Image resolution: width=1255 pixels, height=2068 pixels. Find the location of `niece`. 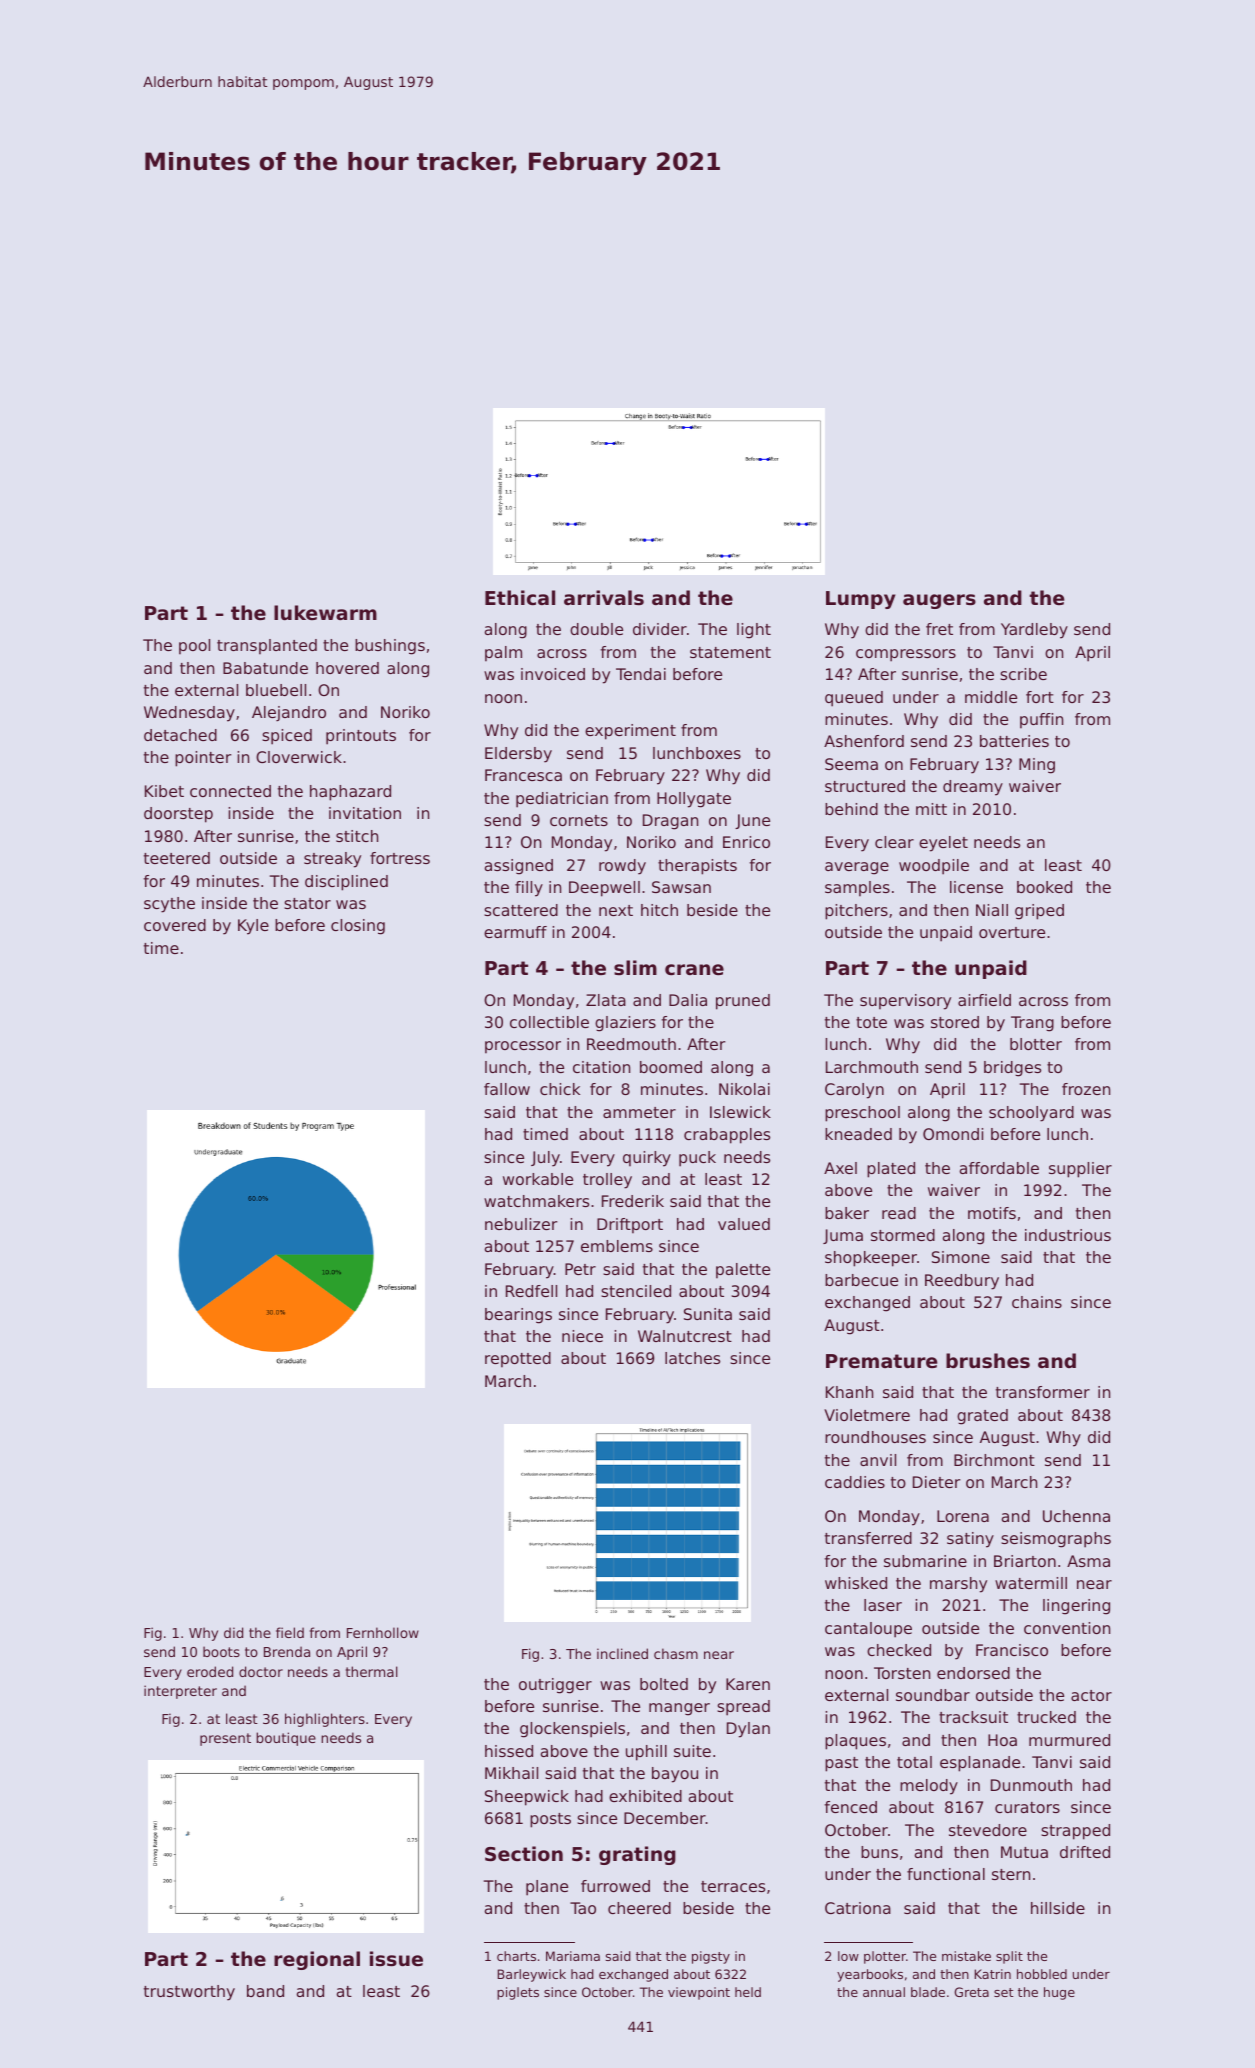

niece is located at coordinates (582, 1336).
